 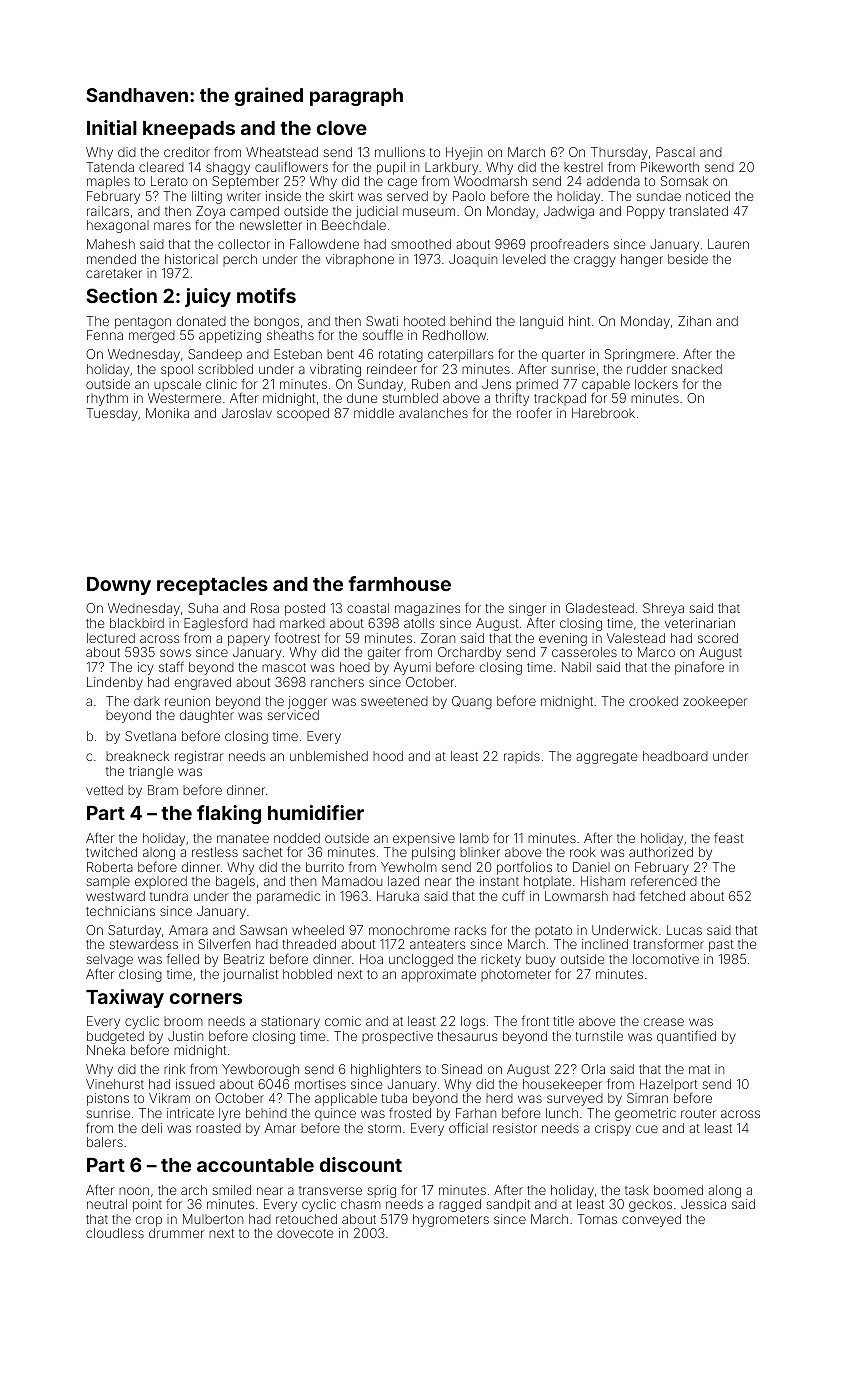 What do you see at coordinates (508, 1205) in the image?
I see `sandpit` at bounding box center [508, 1205].
